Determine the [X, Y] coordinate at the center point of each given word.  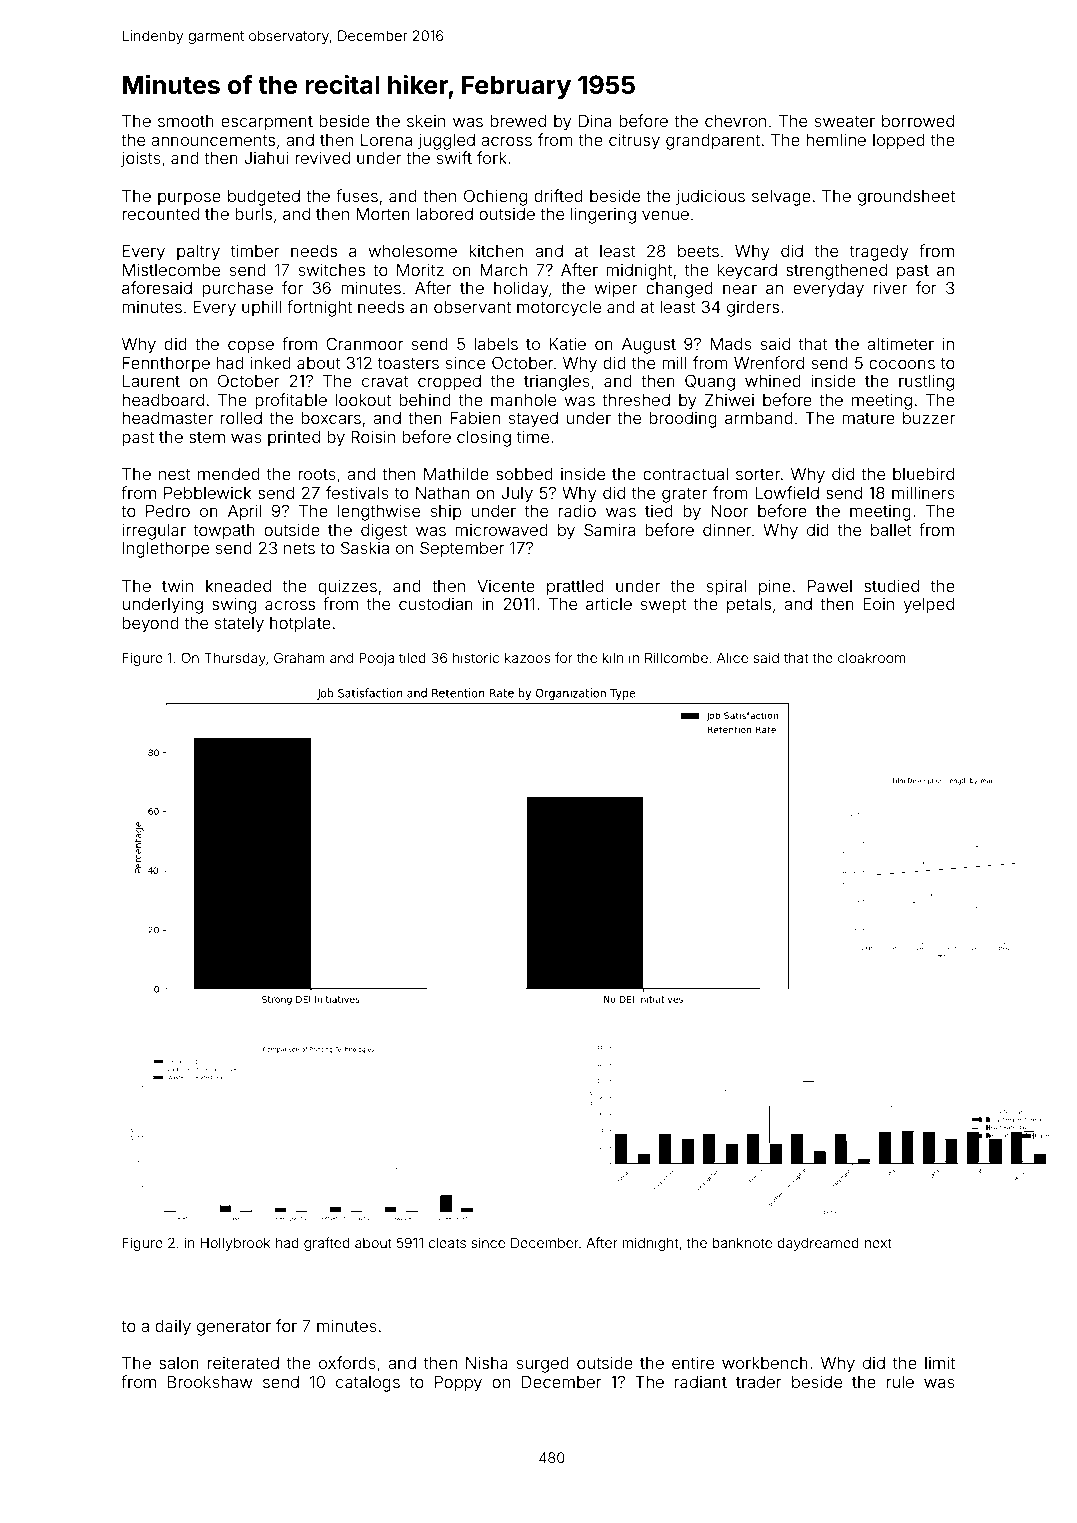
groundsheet [906, 198]
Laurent [151, 381]
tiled [412, 657]
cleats [447, 1242]
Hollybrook [235, 1244]
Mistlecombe [171, 269]
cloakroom [872, 657]
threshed [636, 400]
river [890, 287]
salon [179, 1363]
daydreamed [818, 1244]
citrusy [634, 141]
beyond [150, 625]
